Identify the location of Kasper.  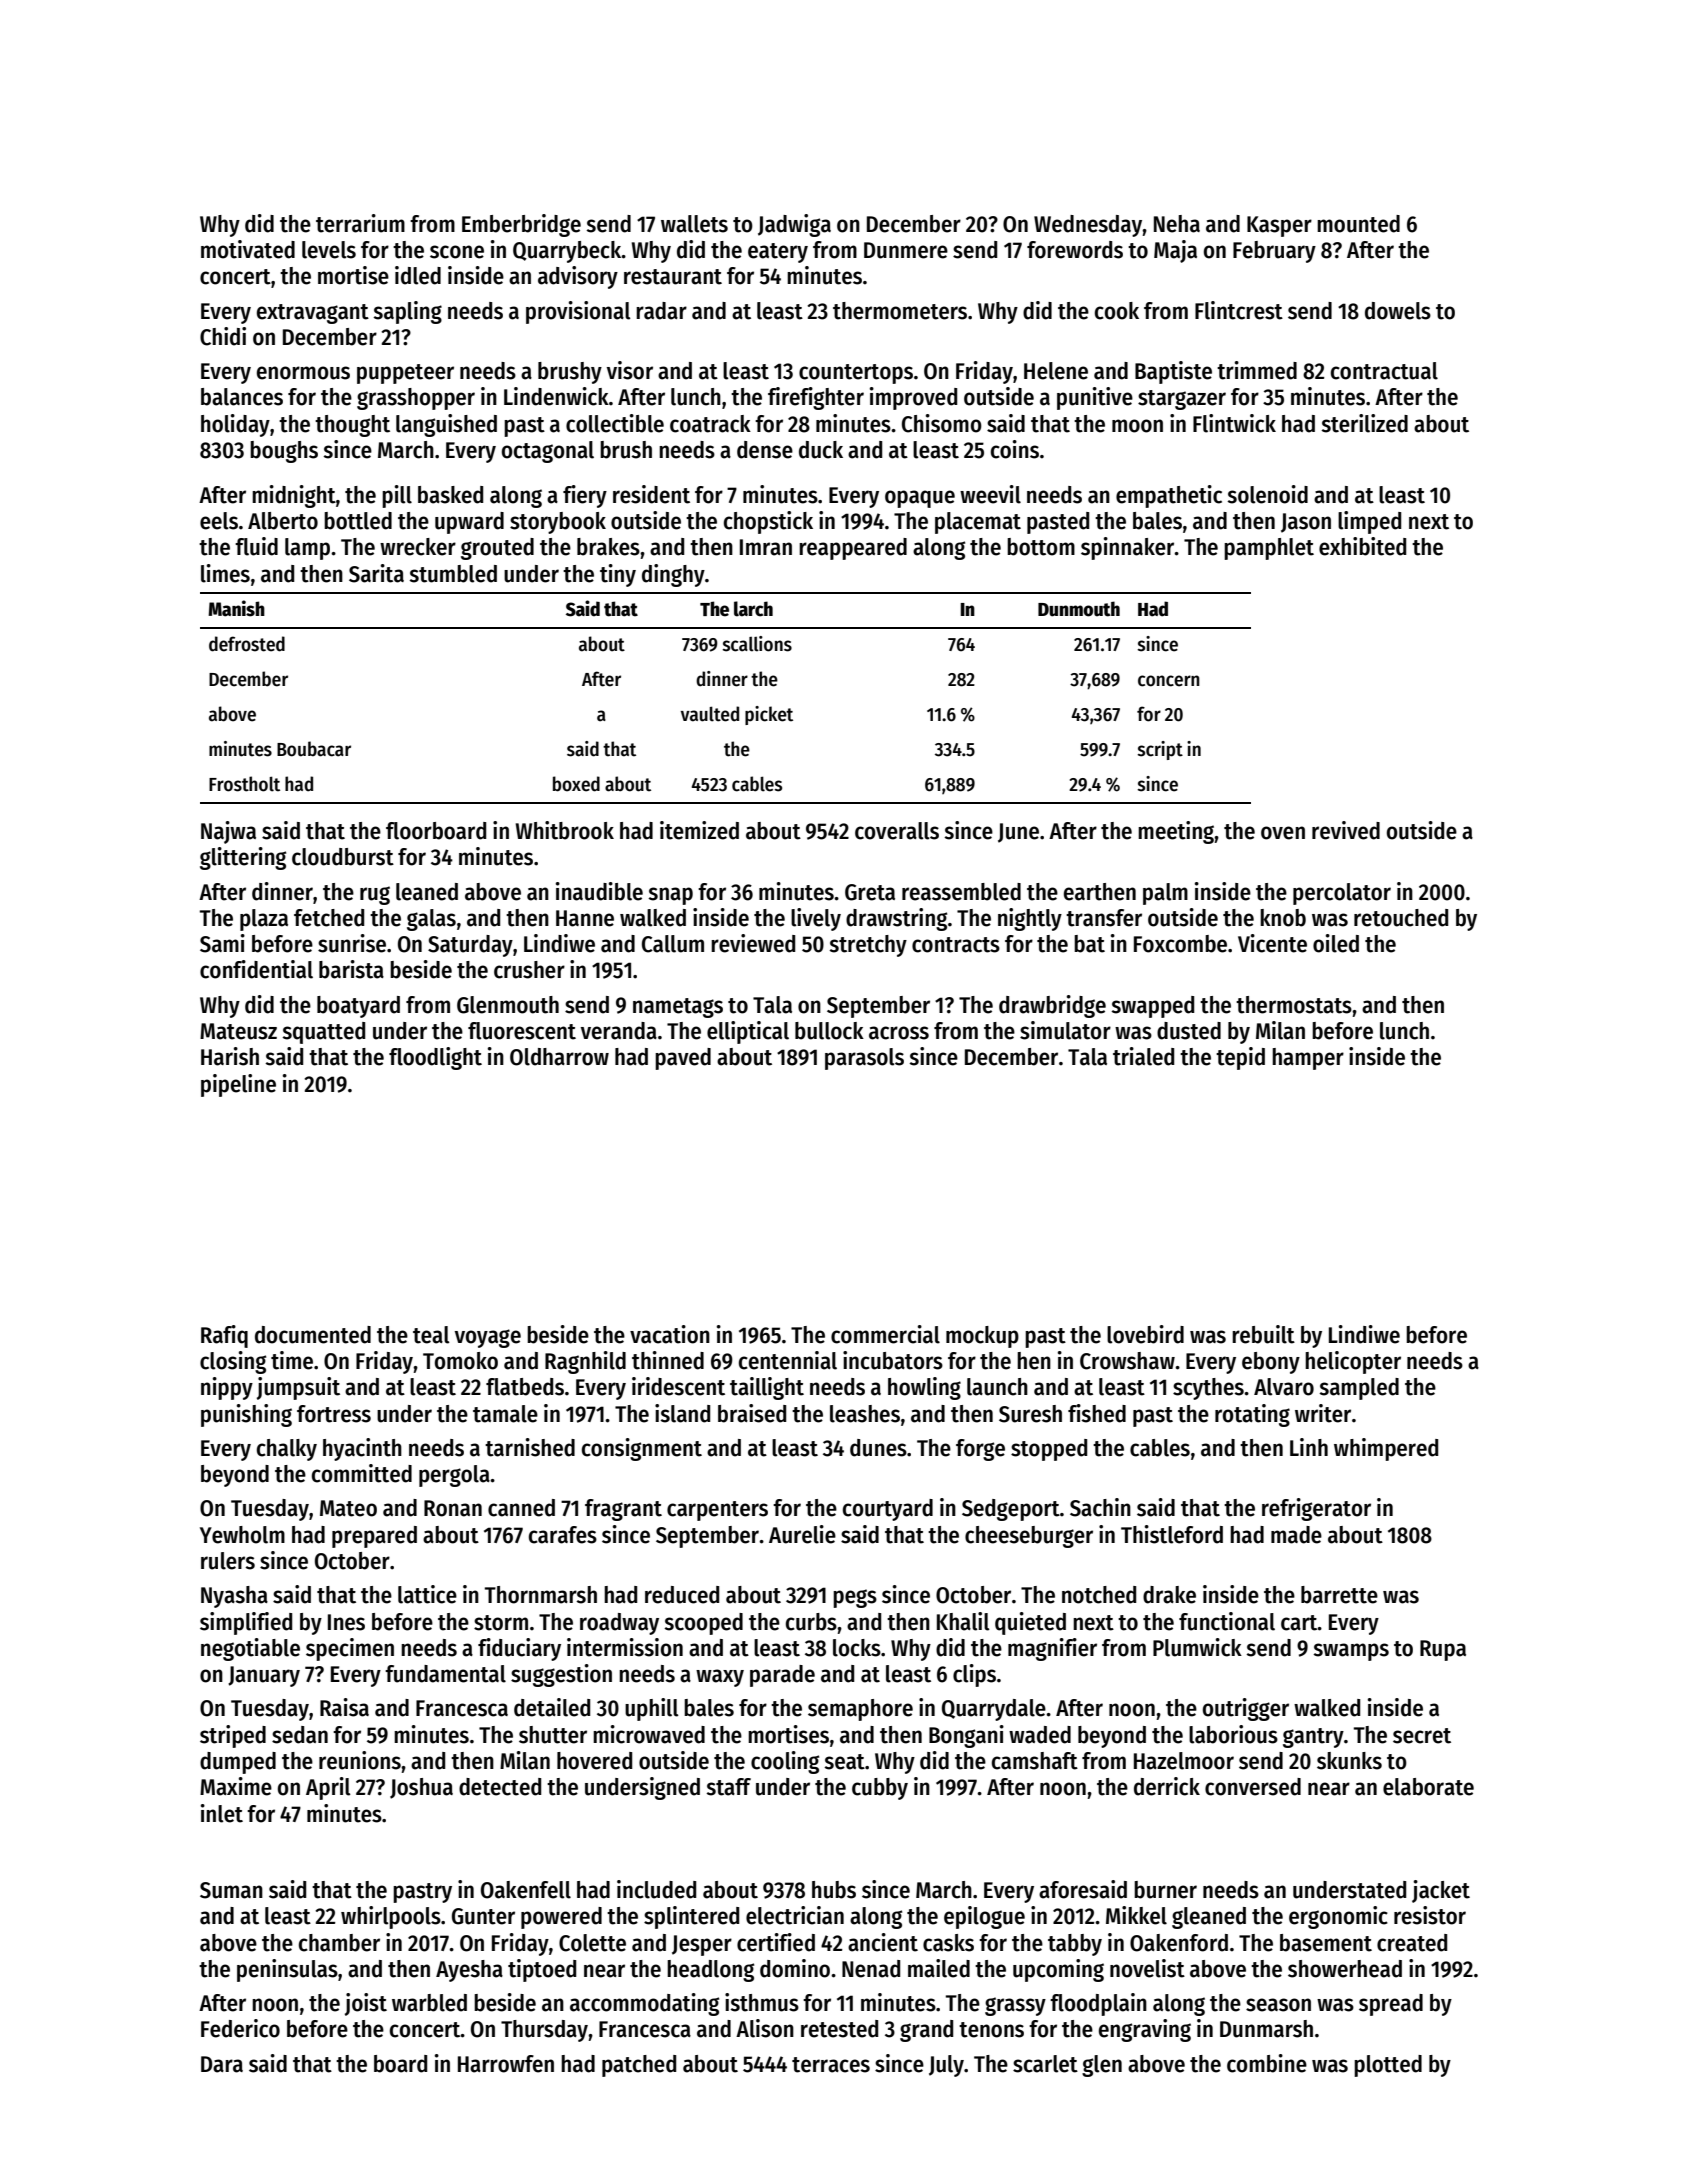
(1279, 226).
